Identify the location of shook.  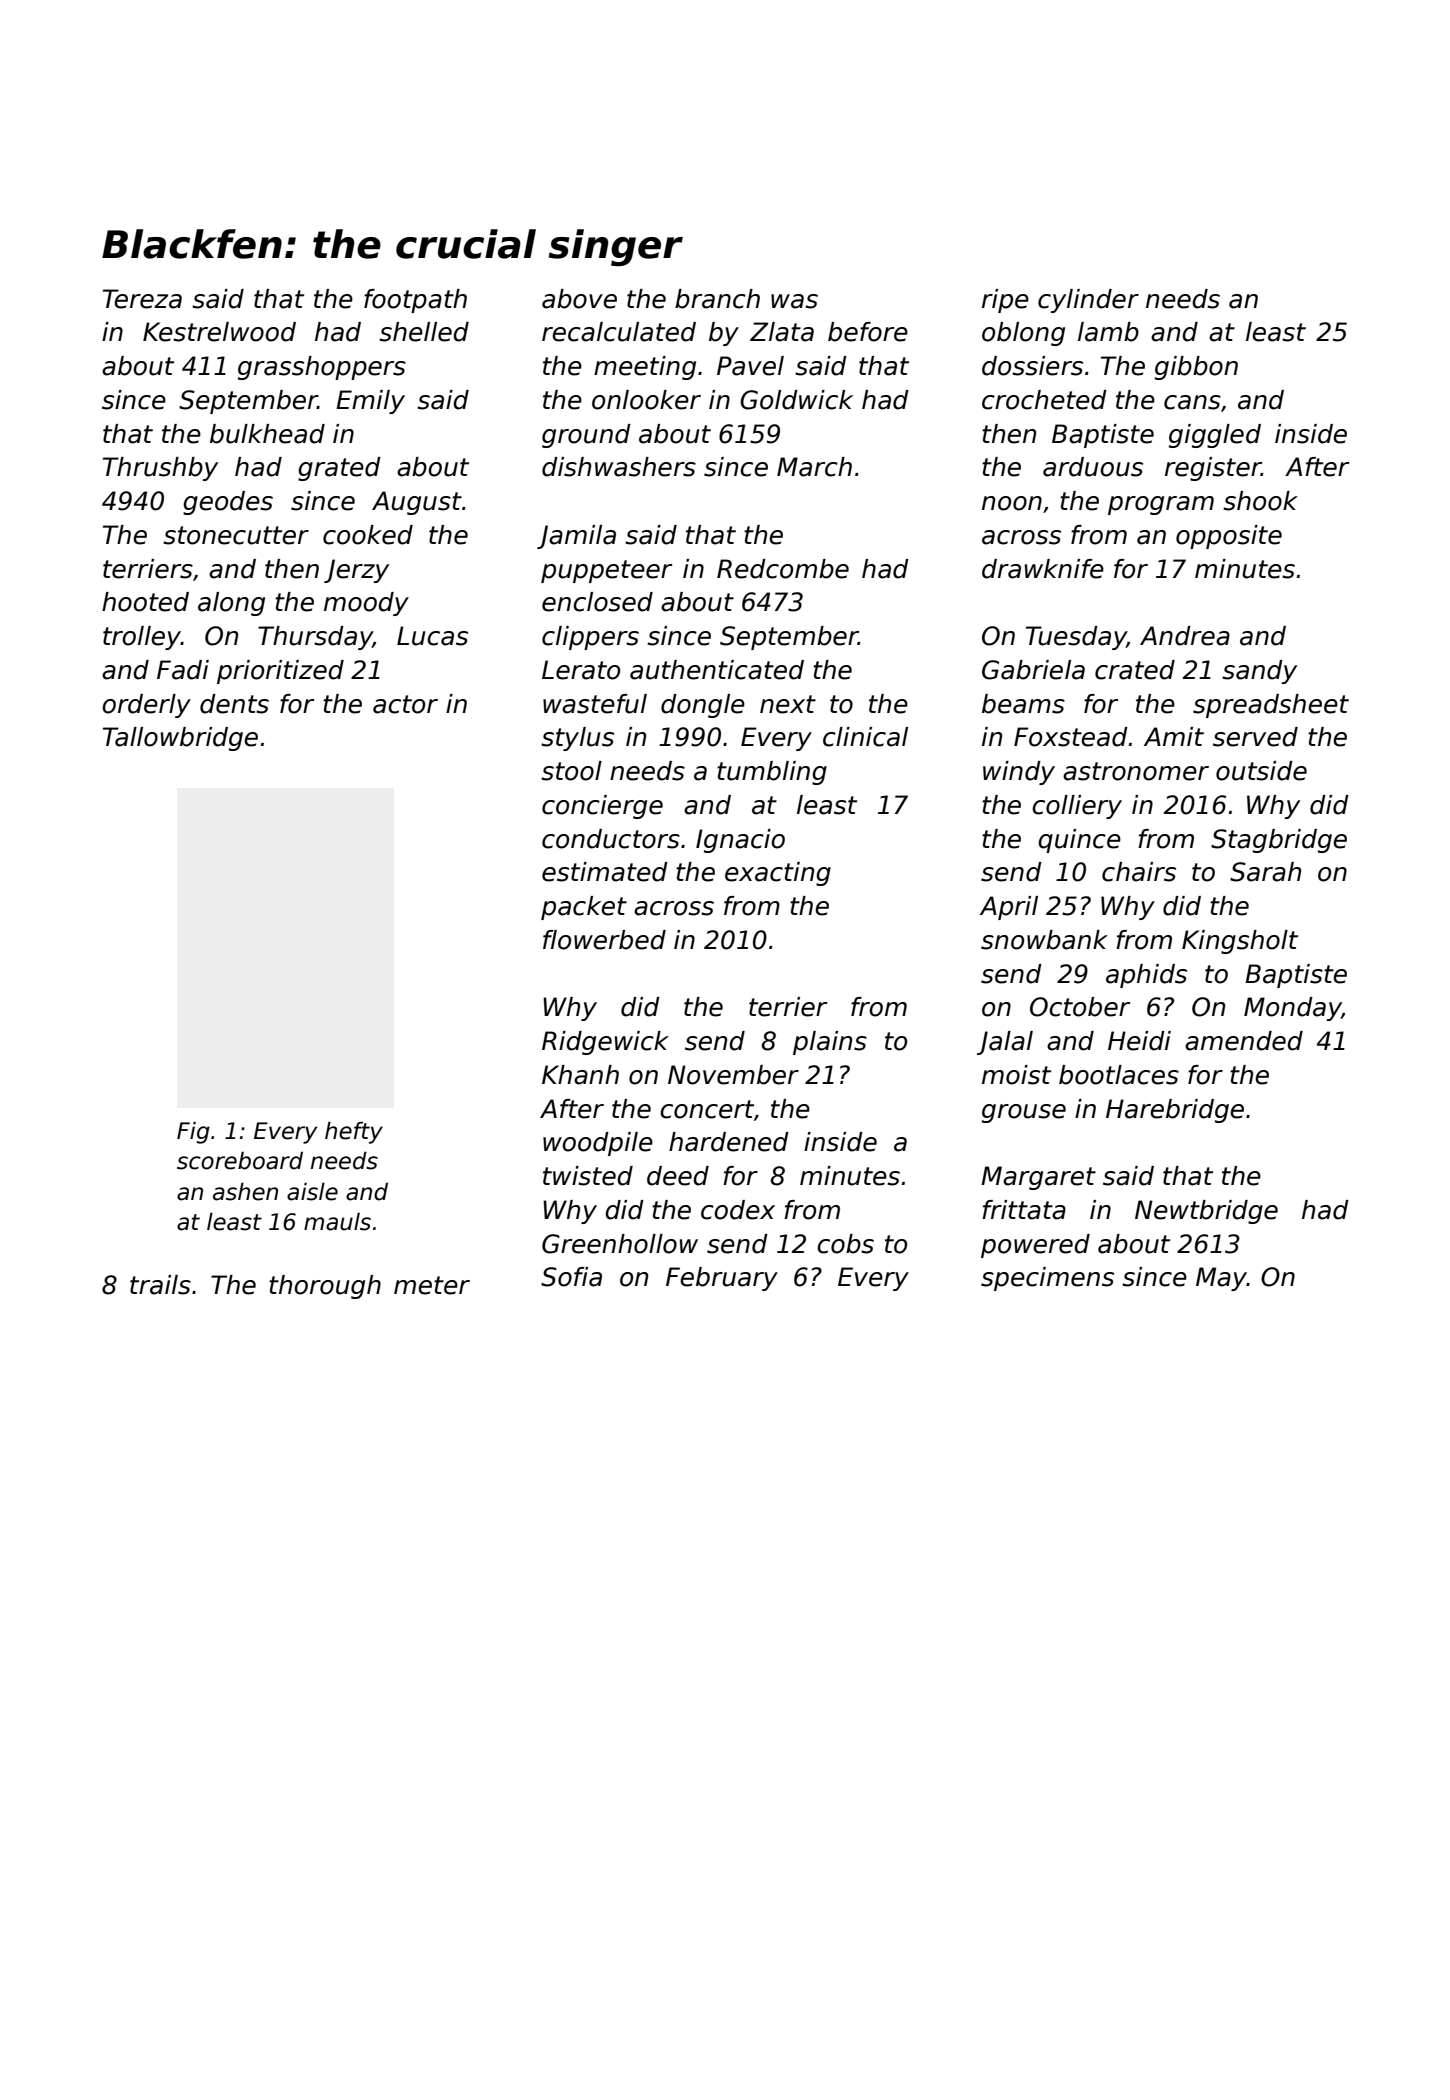
(1260, 501).
